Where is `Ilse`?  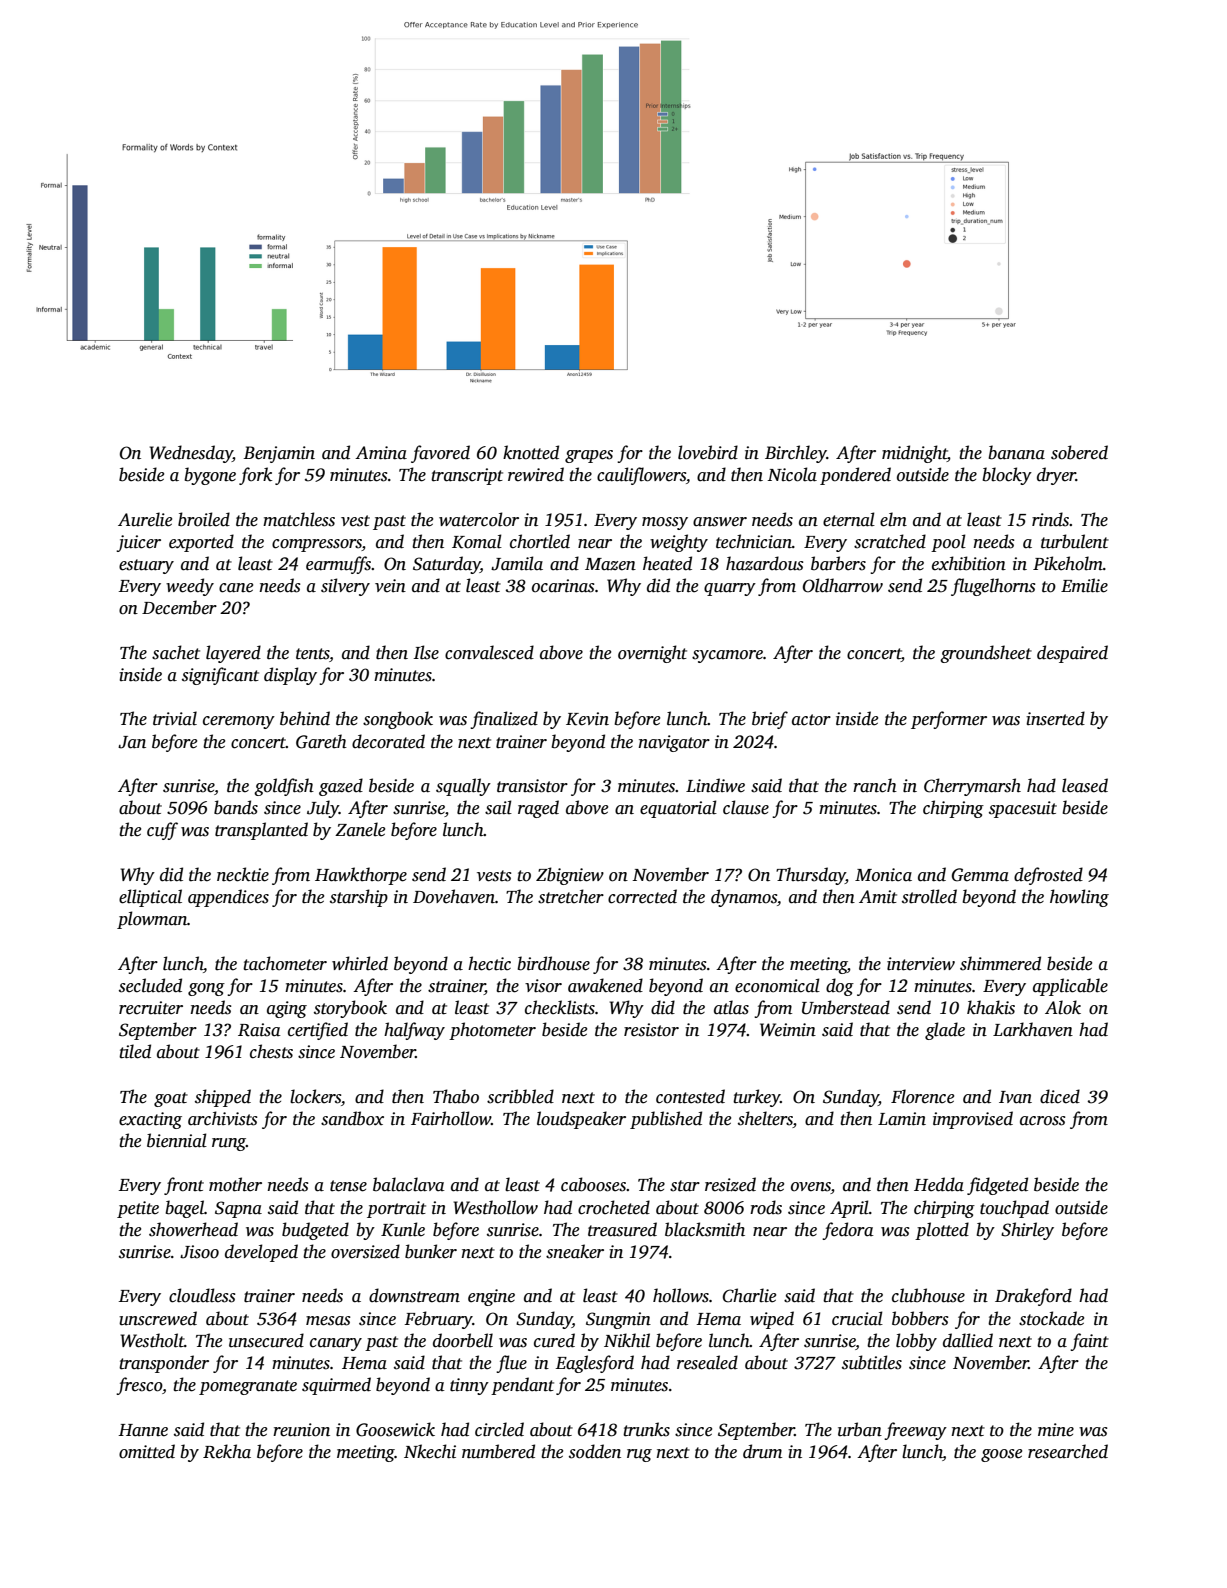
Ilse is located at coordinates (426, 652).
